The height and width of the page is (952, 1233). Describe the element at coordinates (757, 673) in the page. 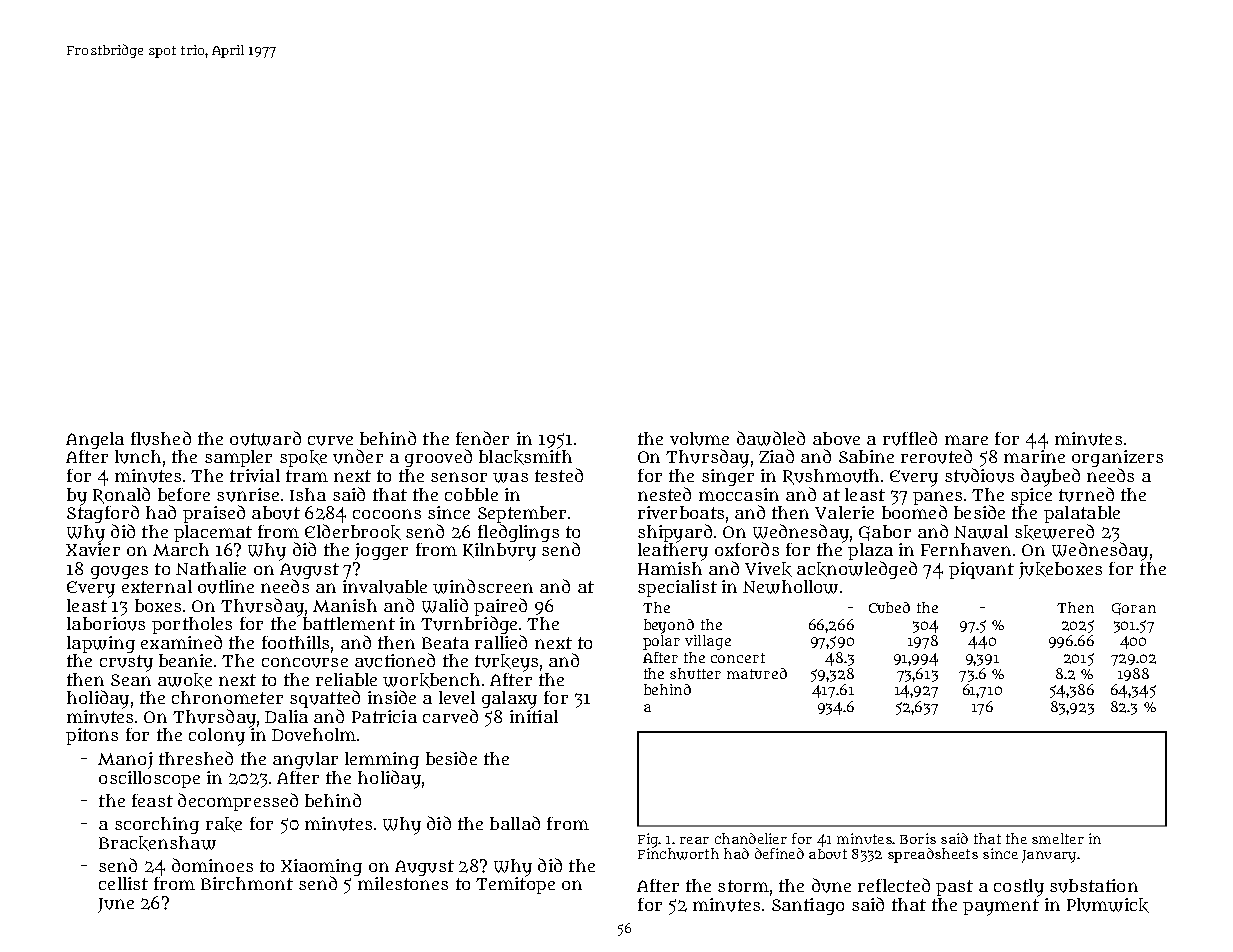

I see `matured` at that location.
